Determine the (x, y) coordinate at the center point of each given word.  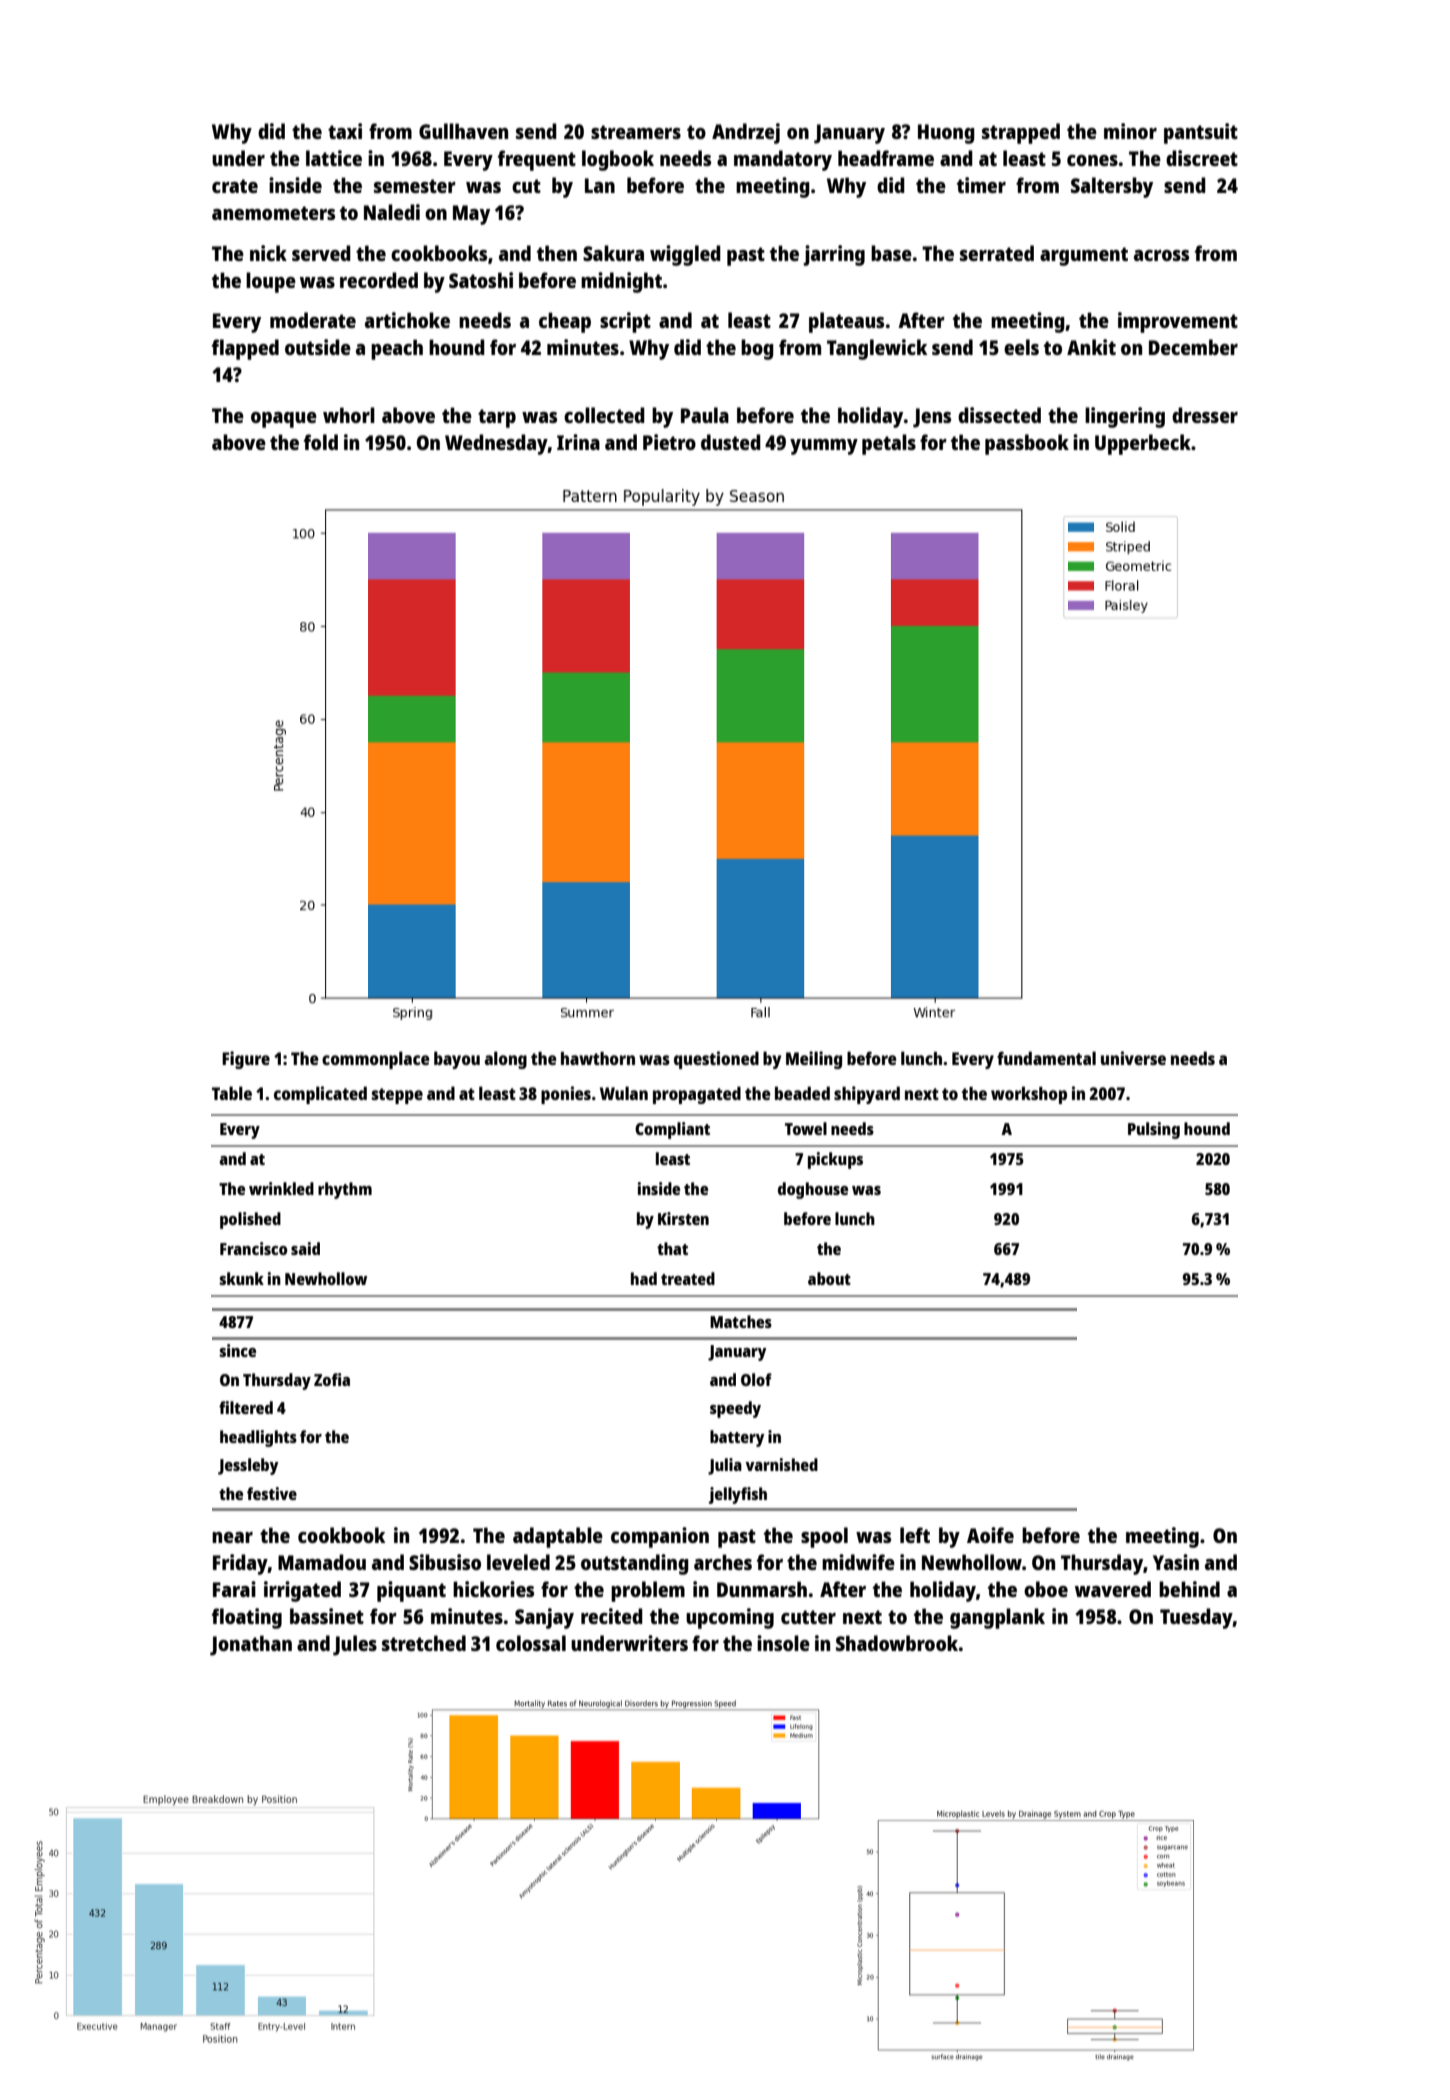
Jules (355, 1645)
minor (1130, 131)
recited (612, 1616)
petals (889, 444)
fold (321, 442)
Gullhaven (463, 131)
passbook (1027, 444)
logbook (618, 160)
